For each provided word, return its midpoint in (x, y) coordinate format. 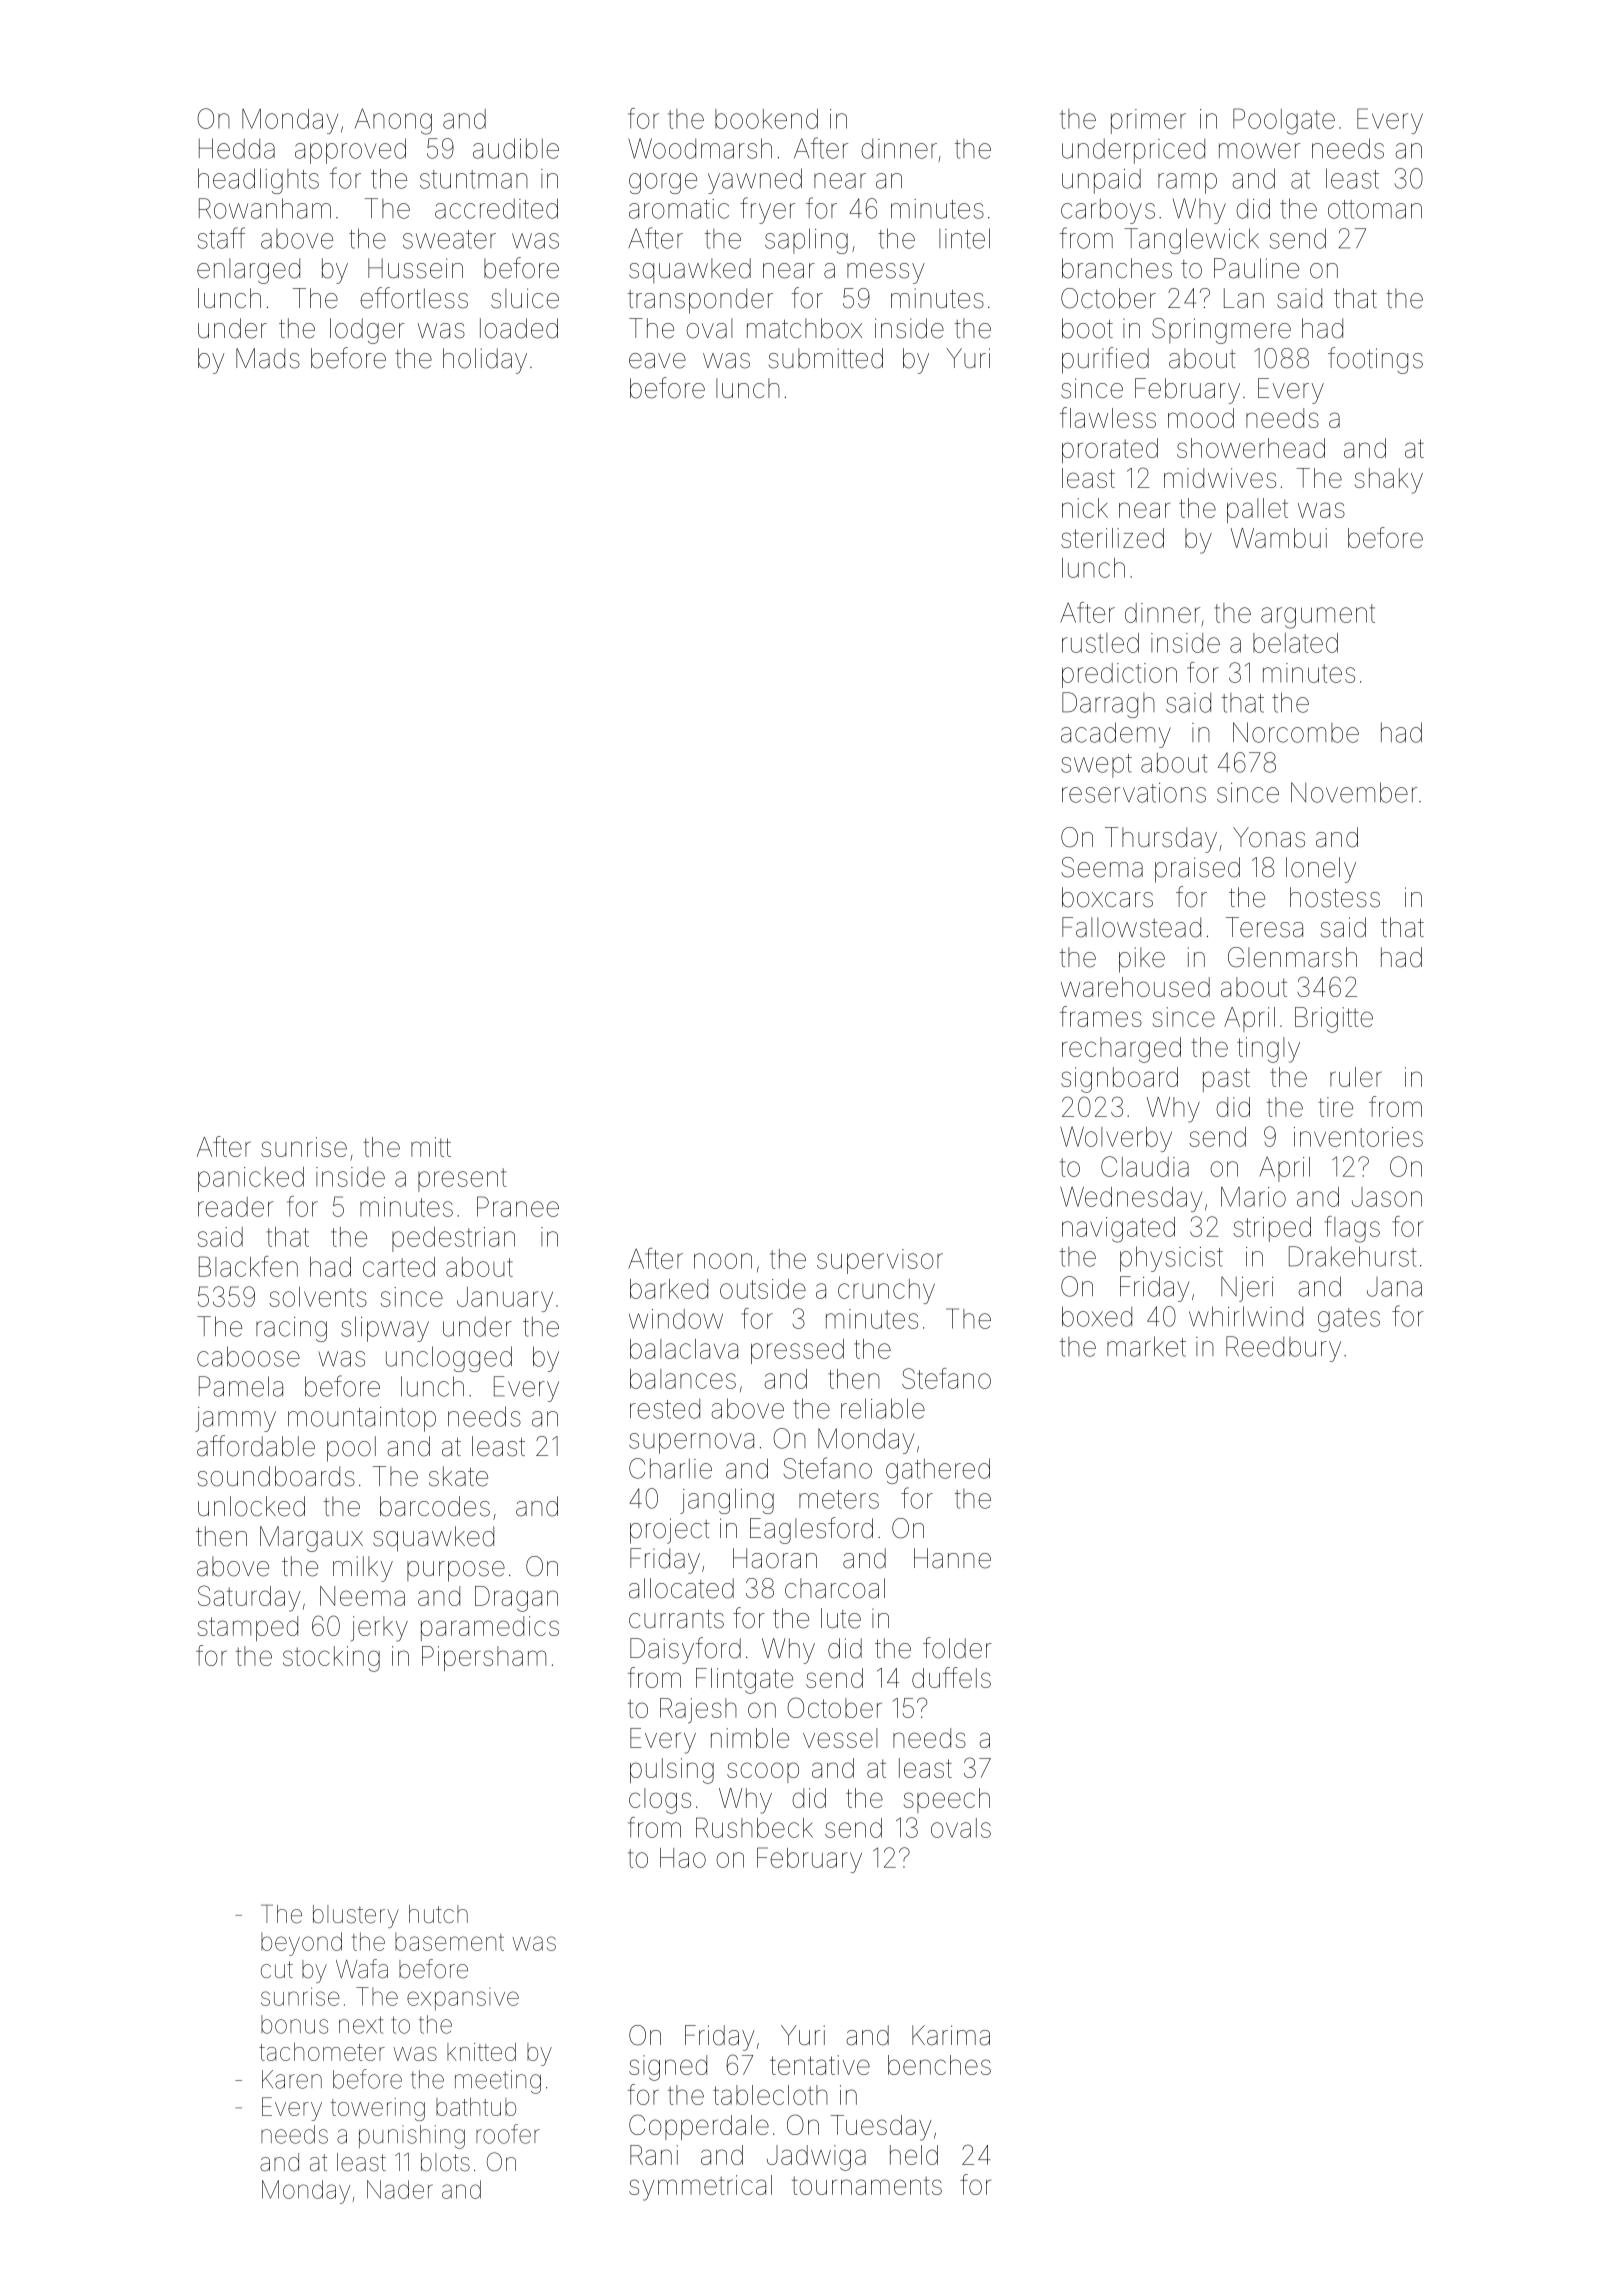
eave (657, 361)
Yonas (1269, 837)
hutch (438, 1914)
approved (350, 151)
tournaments (867, 2185)
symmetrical (700, 2188)
